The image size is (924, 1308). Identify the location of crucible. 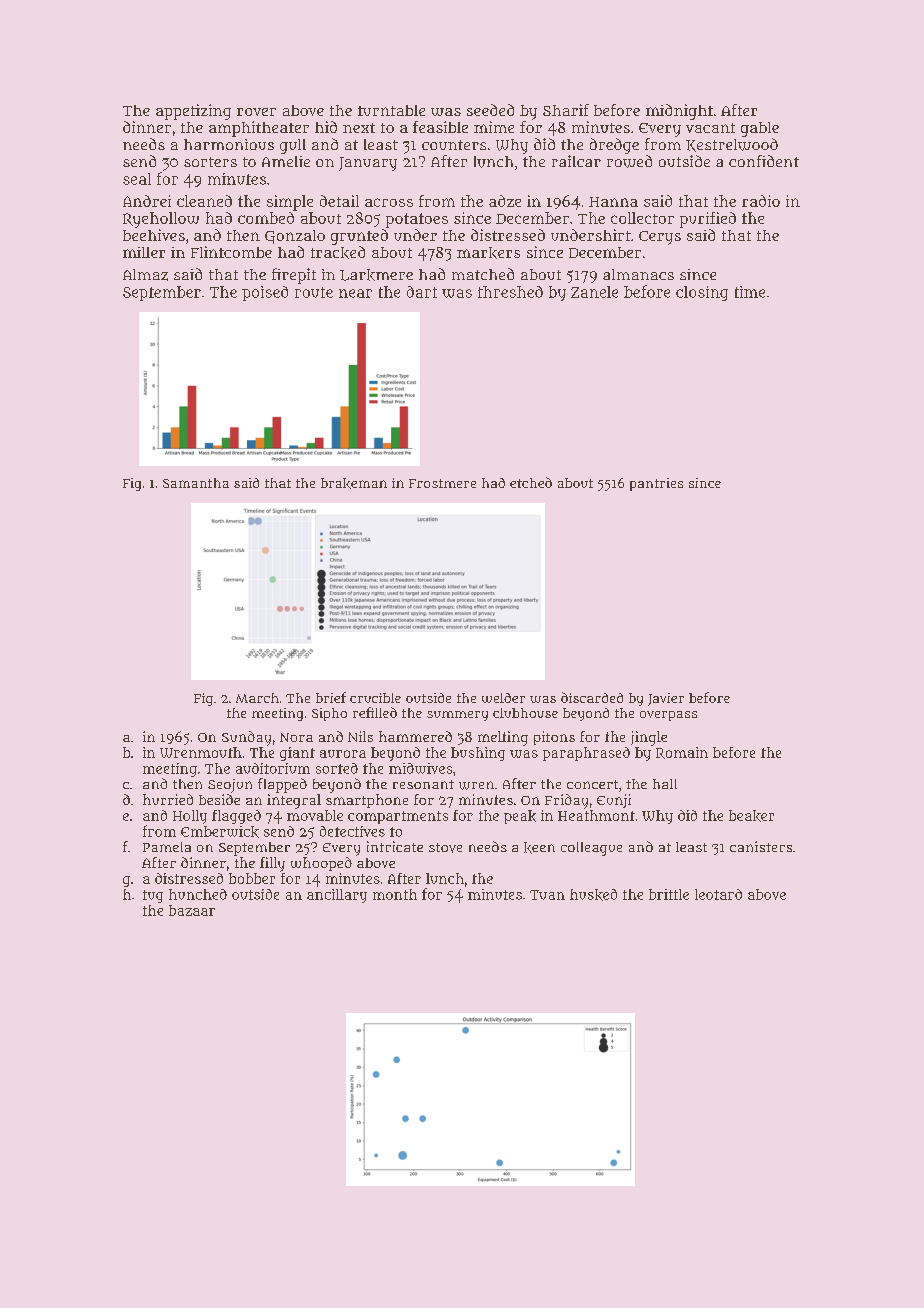
(375, 698).
